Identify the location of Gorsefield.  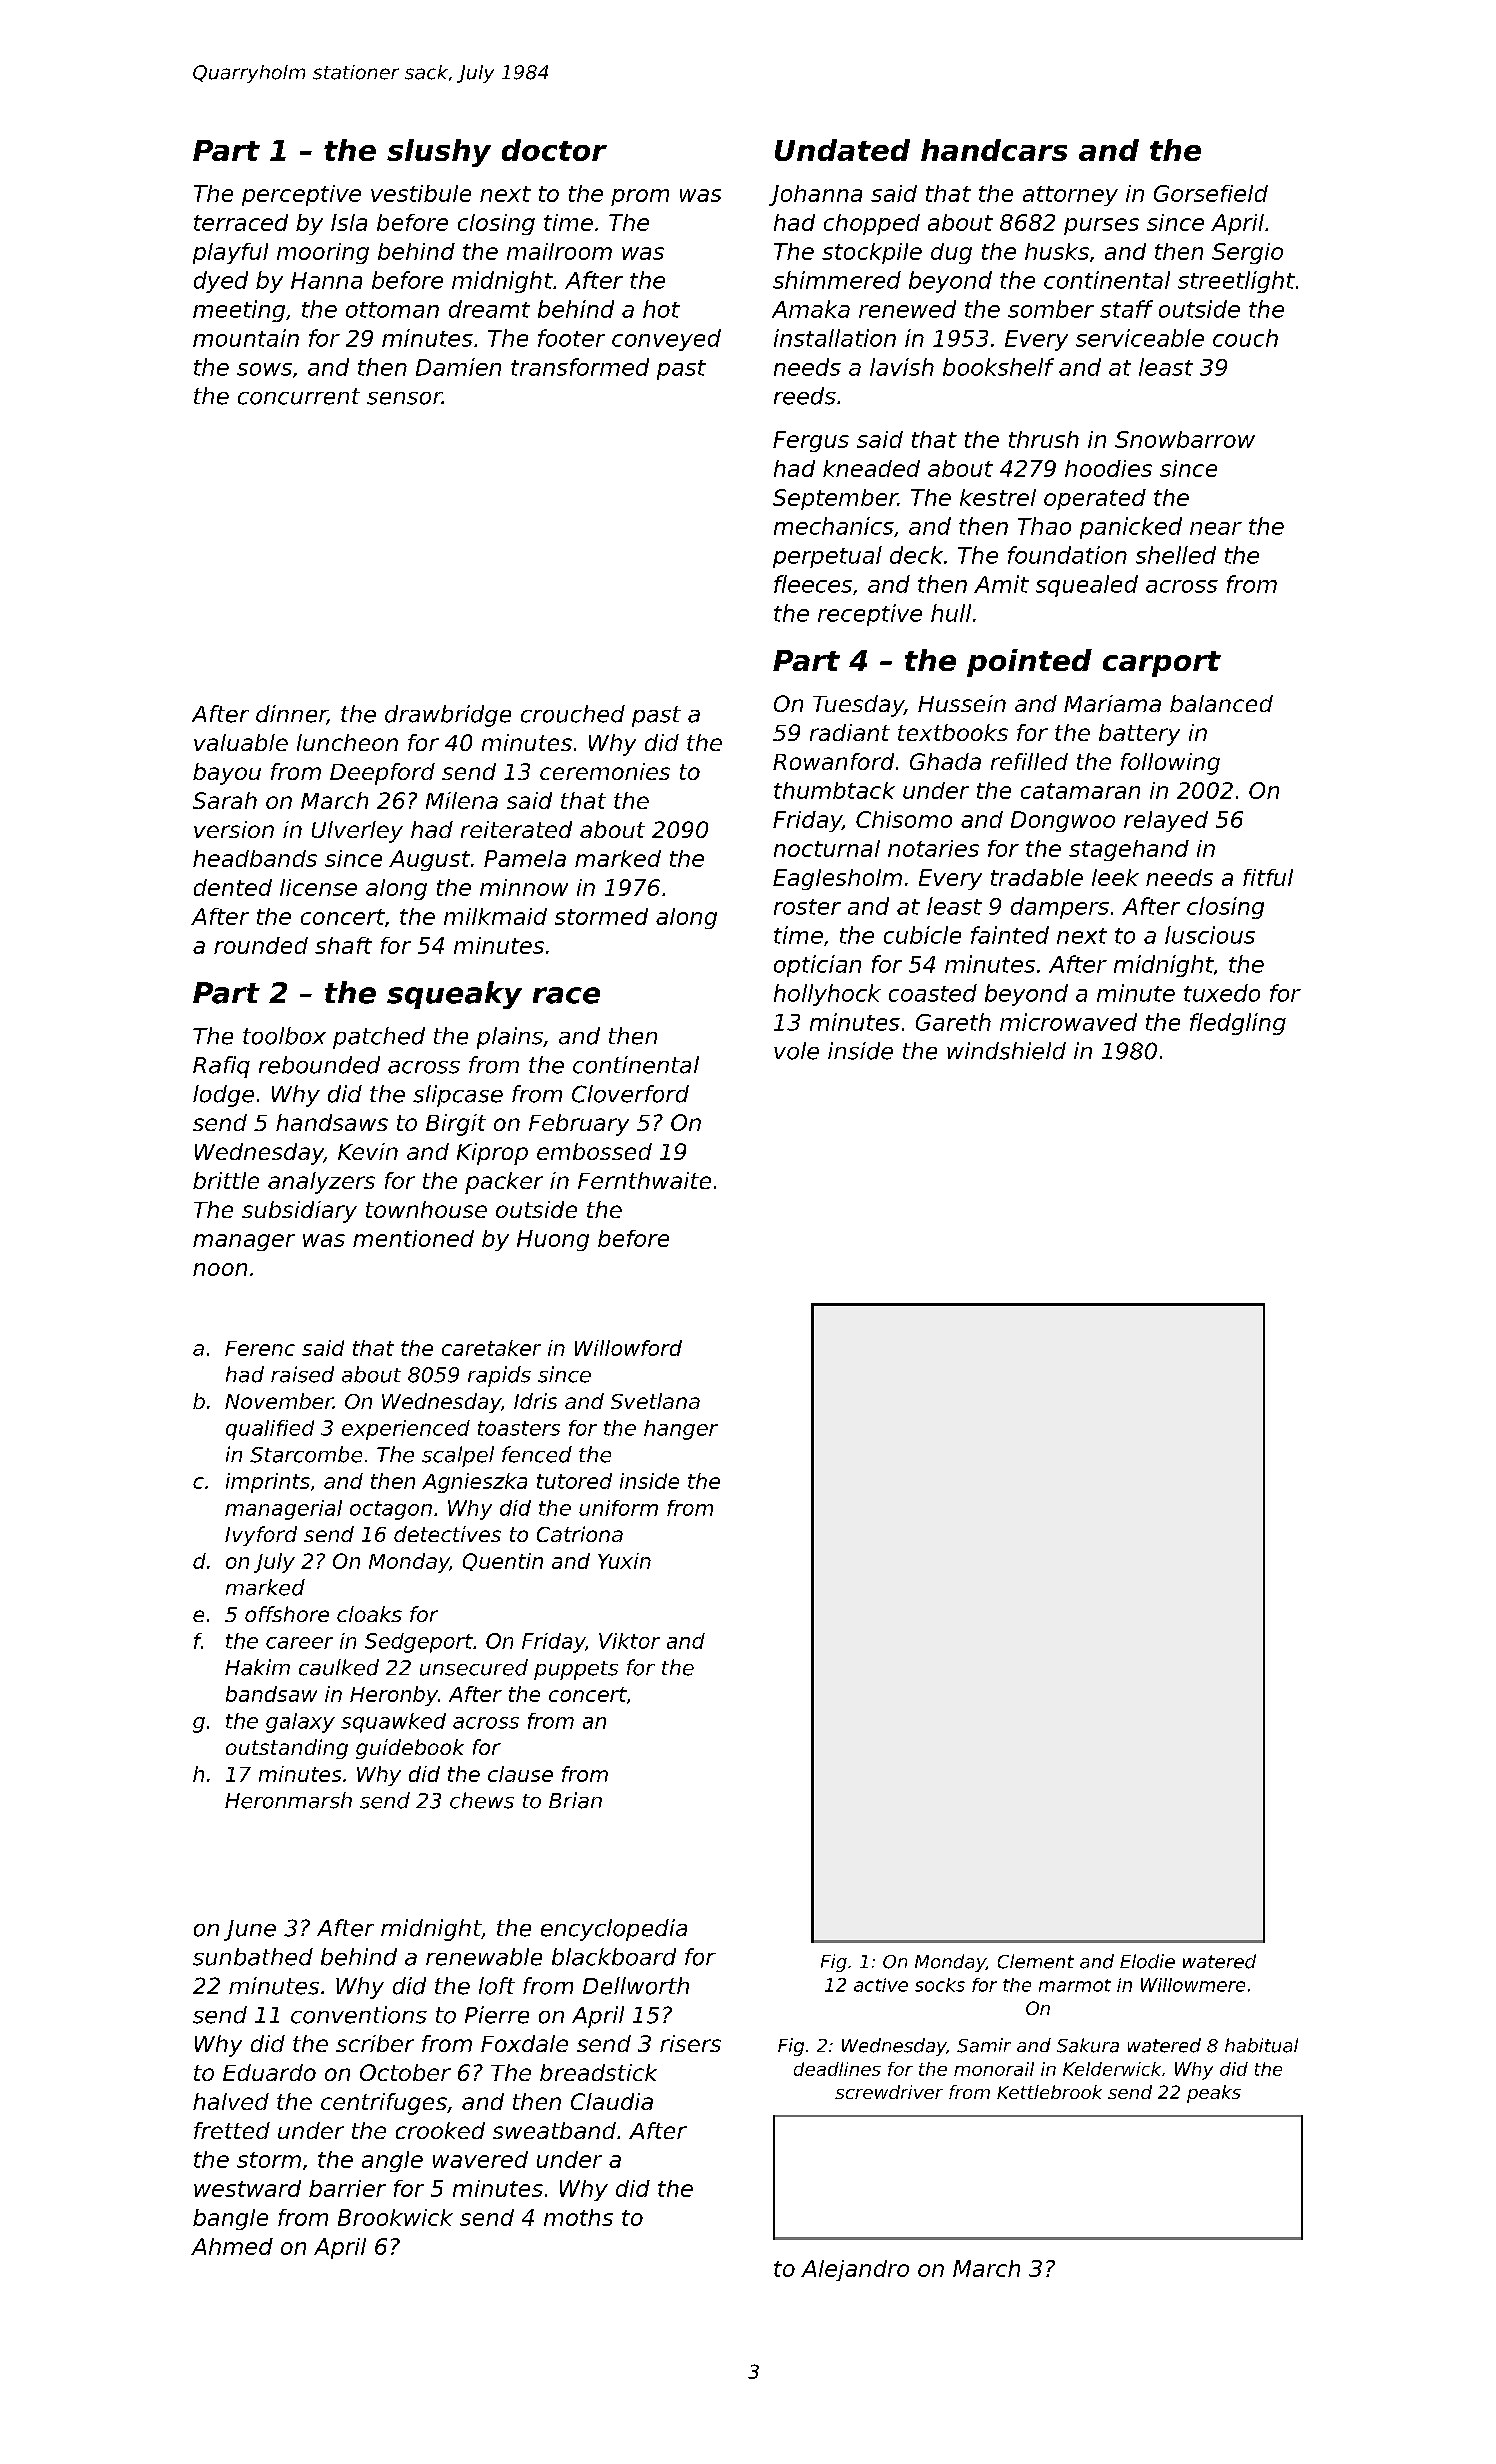
(1211, 193).
